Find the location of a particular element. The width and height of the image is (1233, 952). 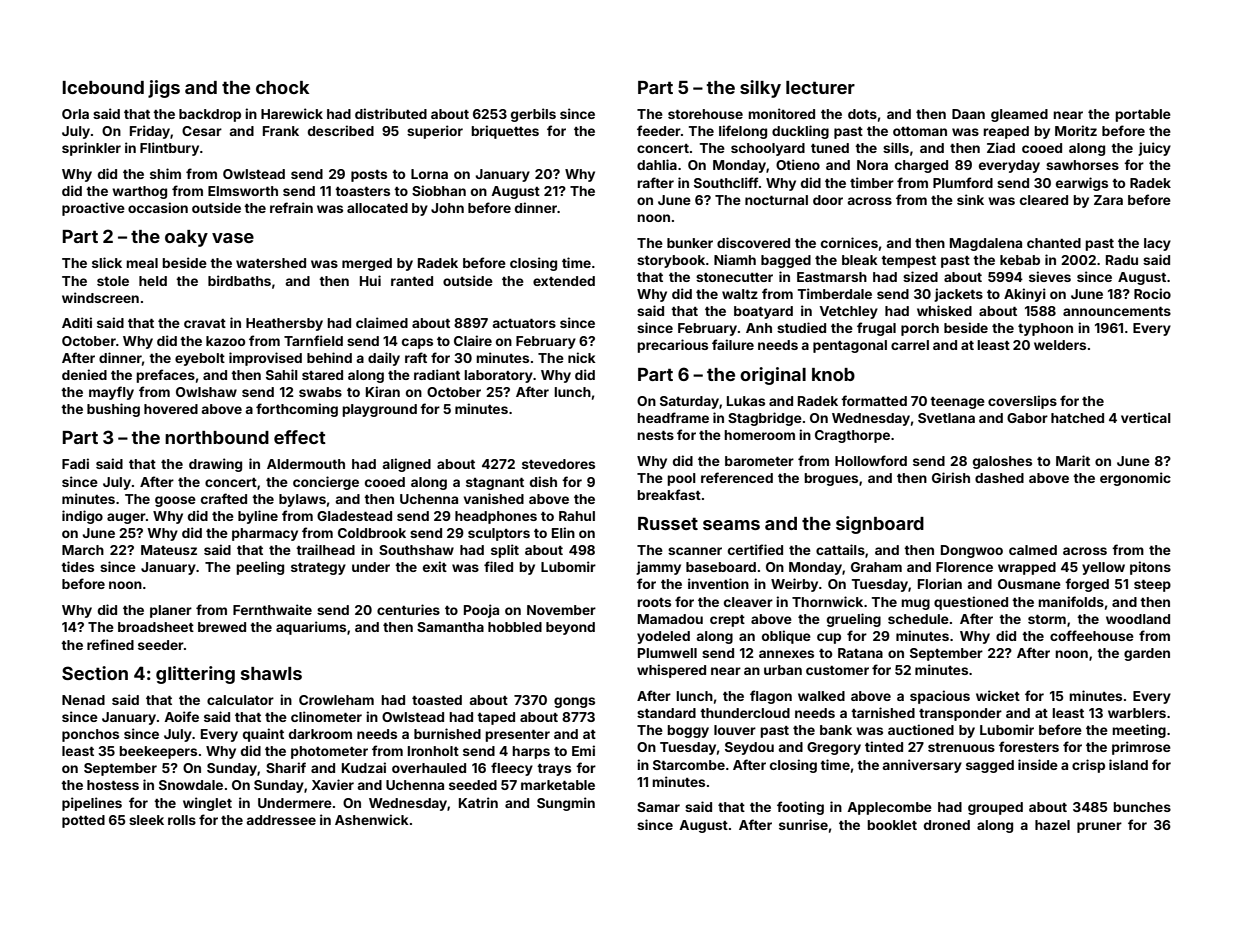

jammy is located at coordinates (658, 568).
